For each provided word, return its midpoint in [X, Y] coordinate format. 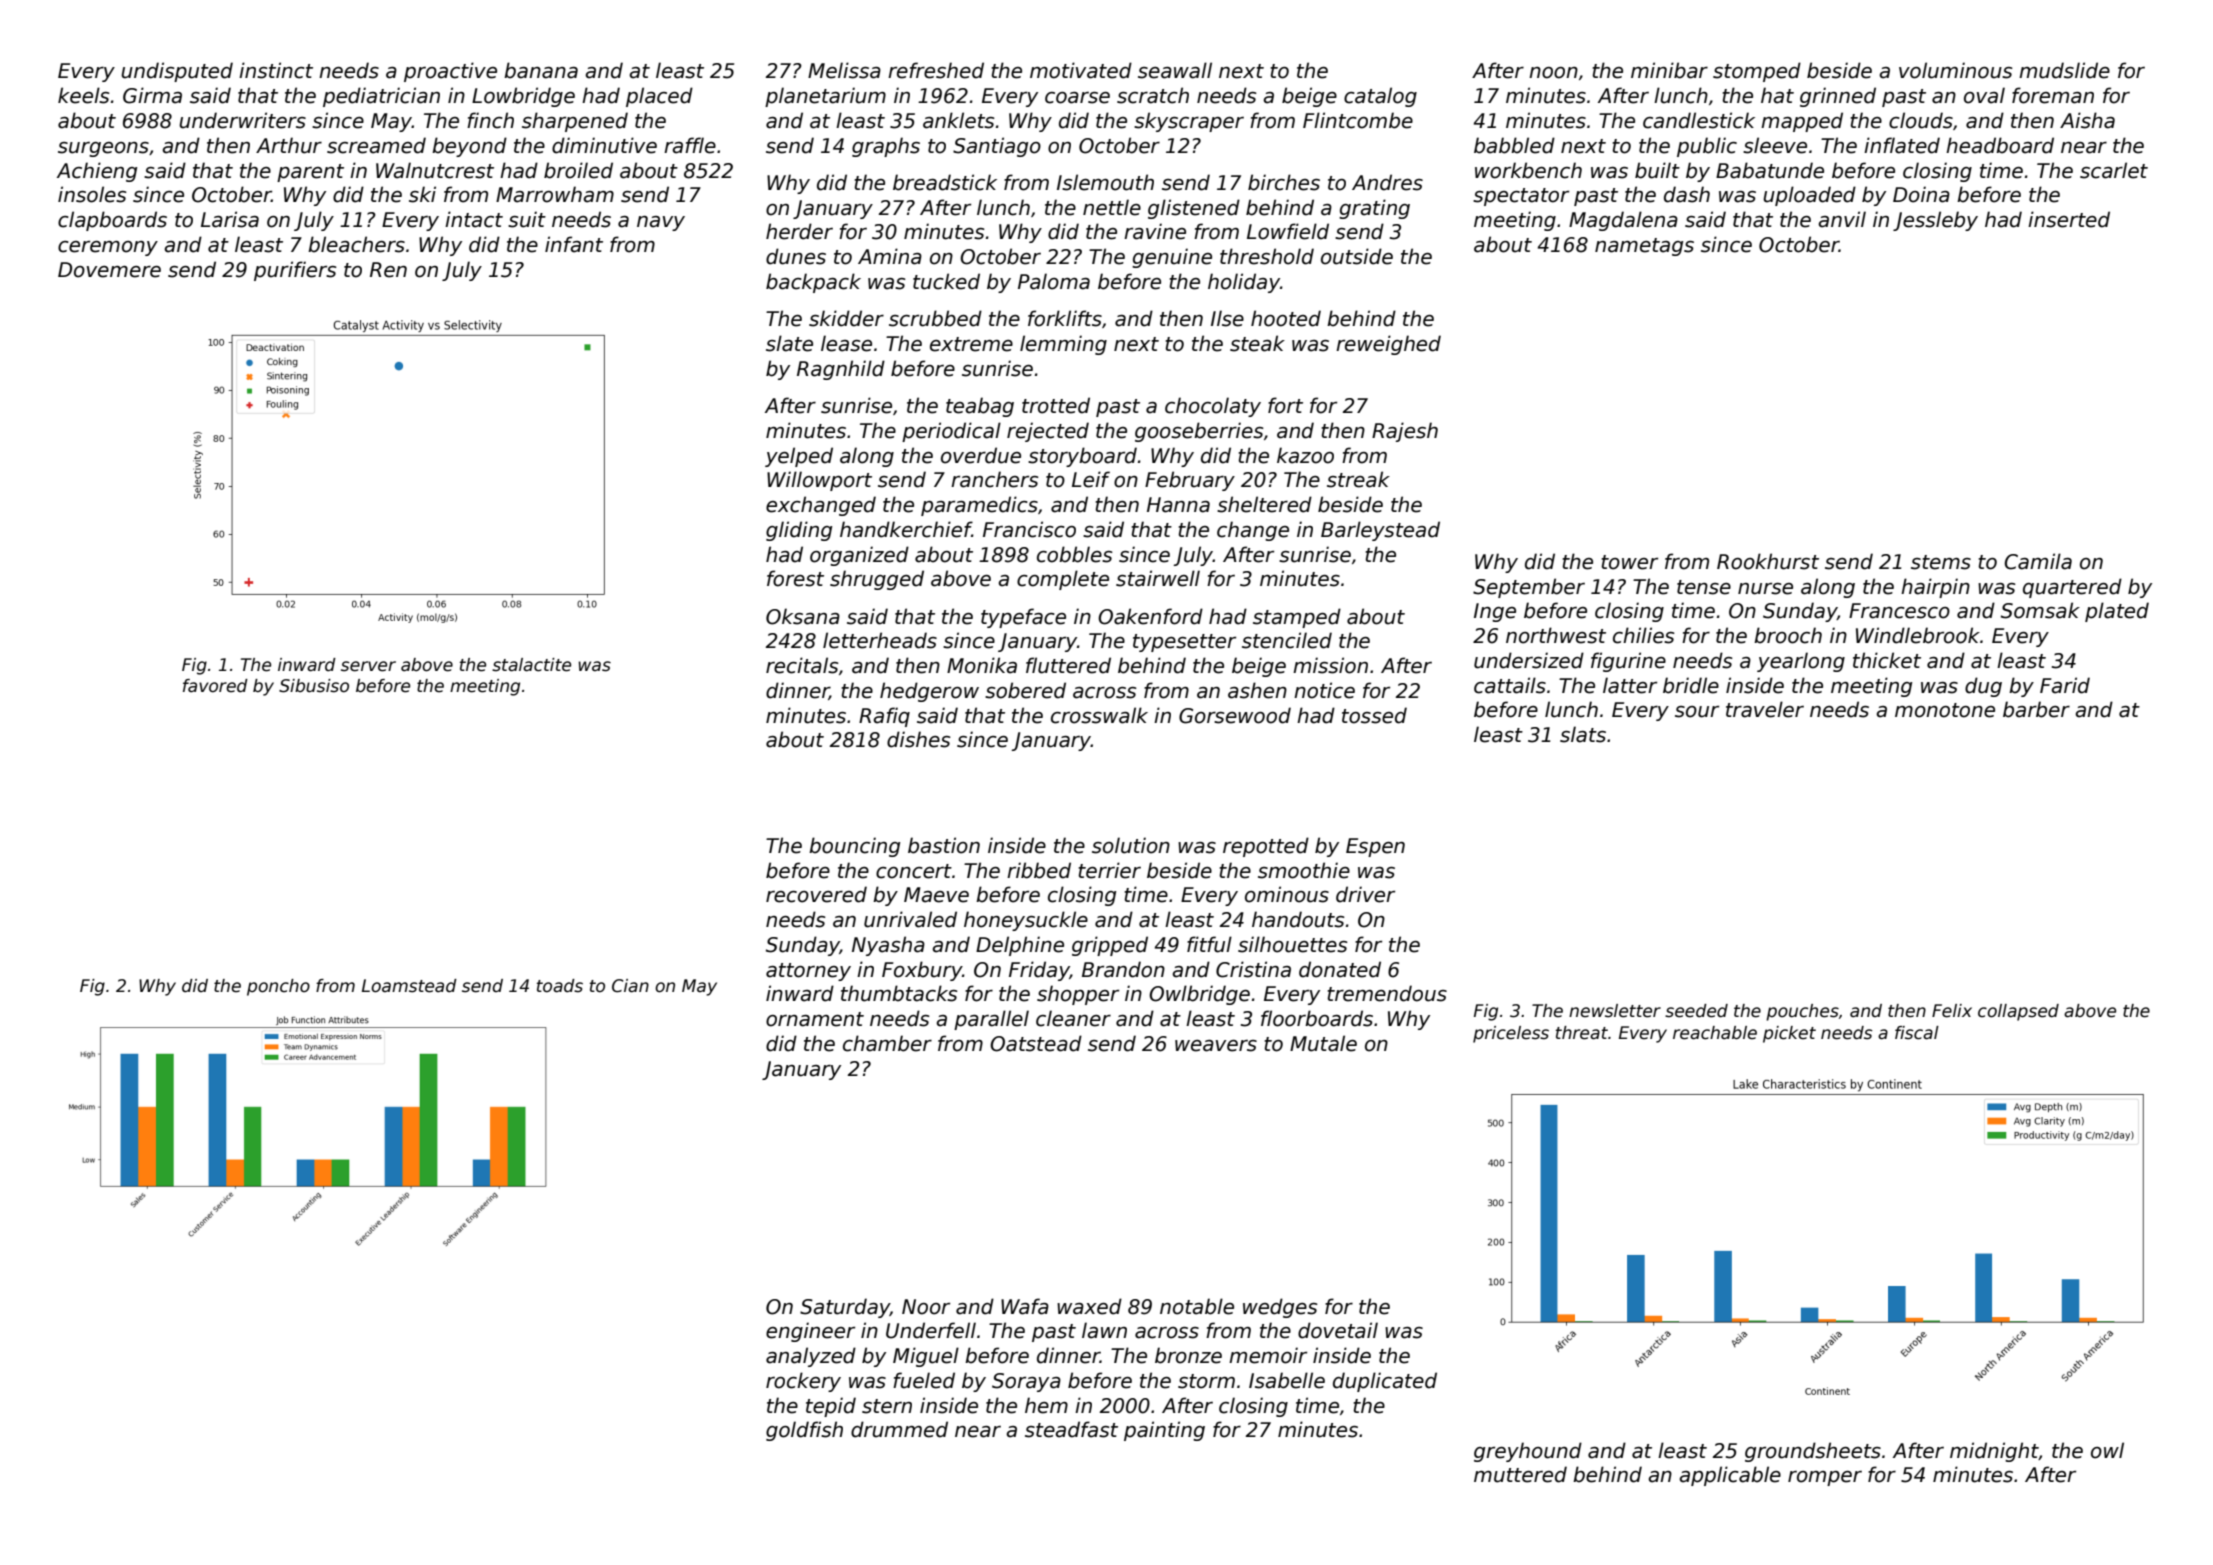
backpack [813, 283]
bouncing [854, 847]
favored [215, 686]
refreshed [936, 70]
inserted [2069, 219]
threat [1582, 1033]
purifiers [295, 271]
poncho [278, 987]
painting [1164, 1431]
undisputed [177, 72]
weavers [1216, 1046]
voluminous [1955, 70]
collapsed [2018, 1012]
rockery [803, 1382]
